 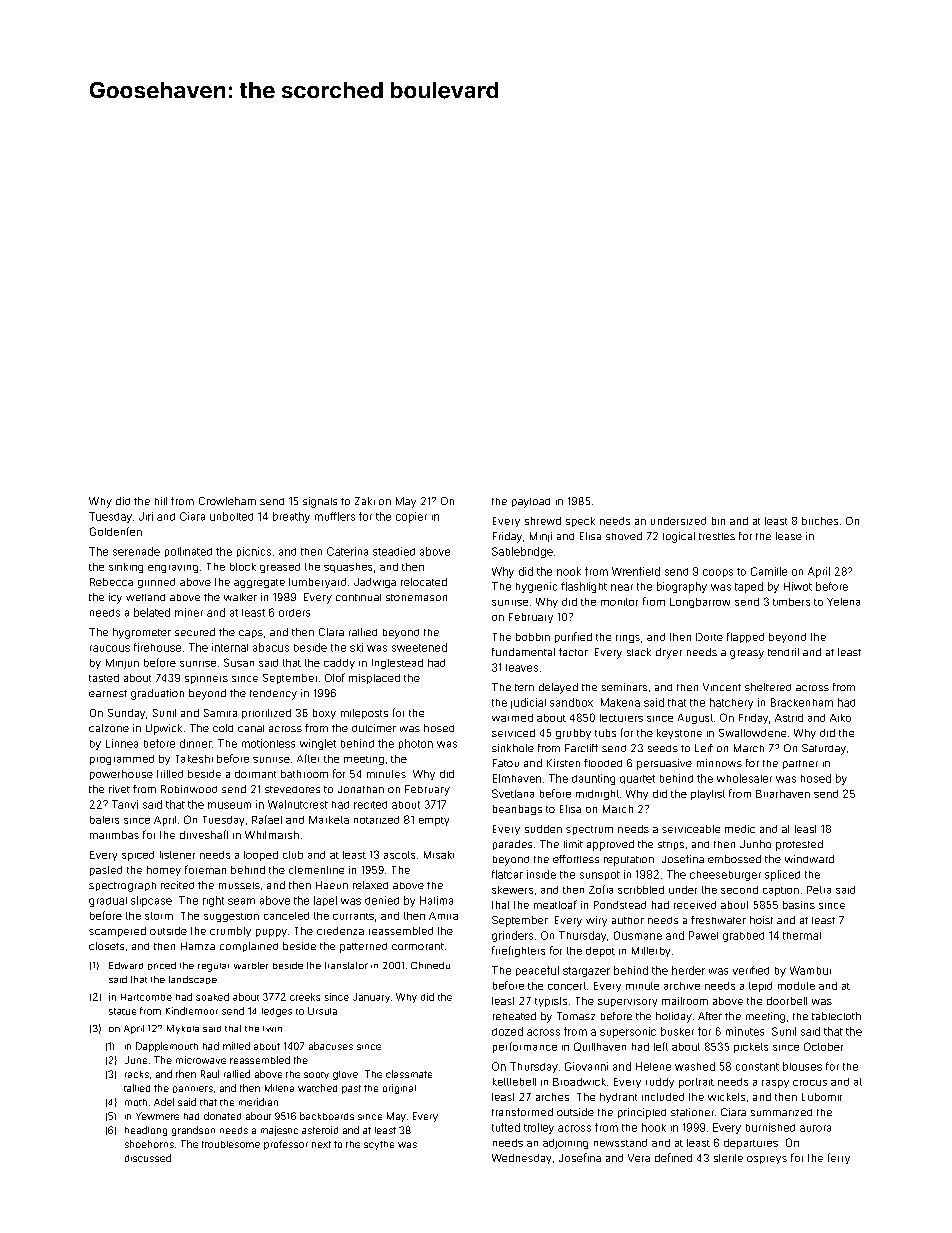 What do you see at coordinates (541, 874) in the screenshot?
I see `inside` at bounding box center [541, 874].
